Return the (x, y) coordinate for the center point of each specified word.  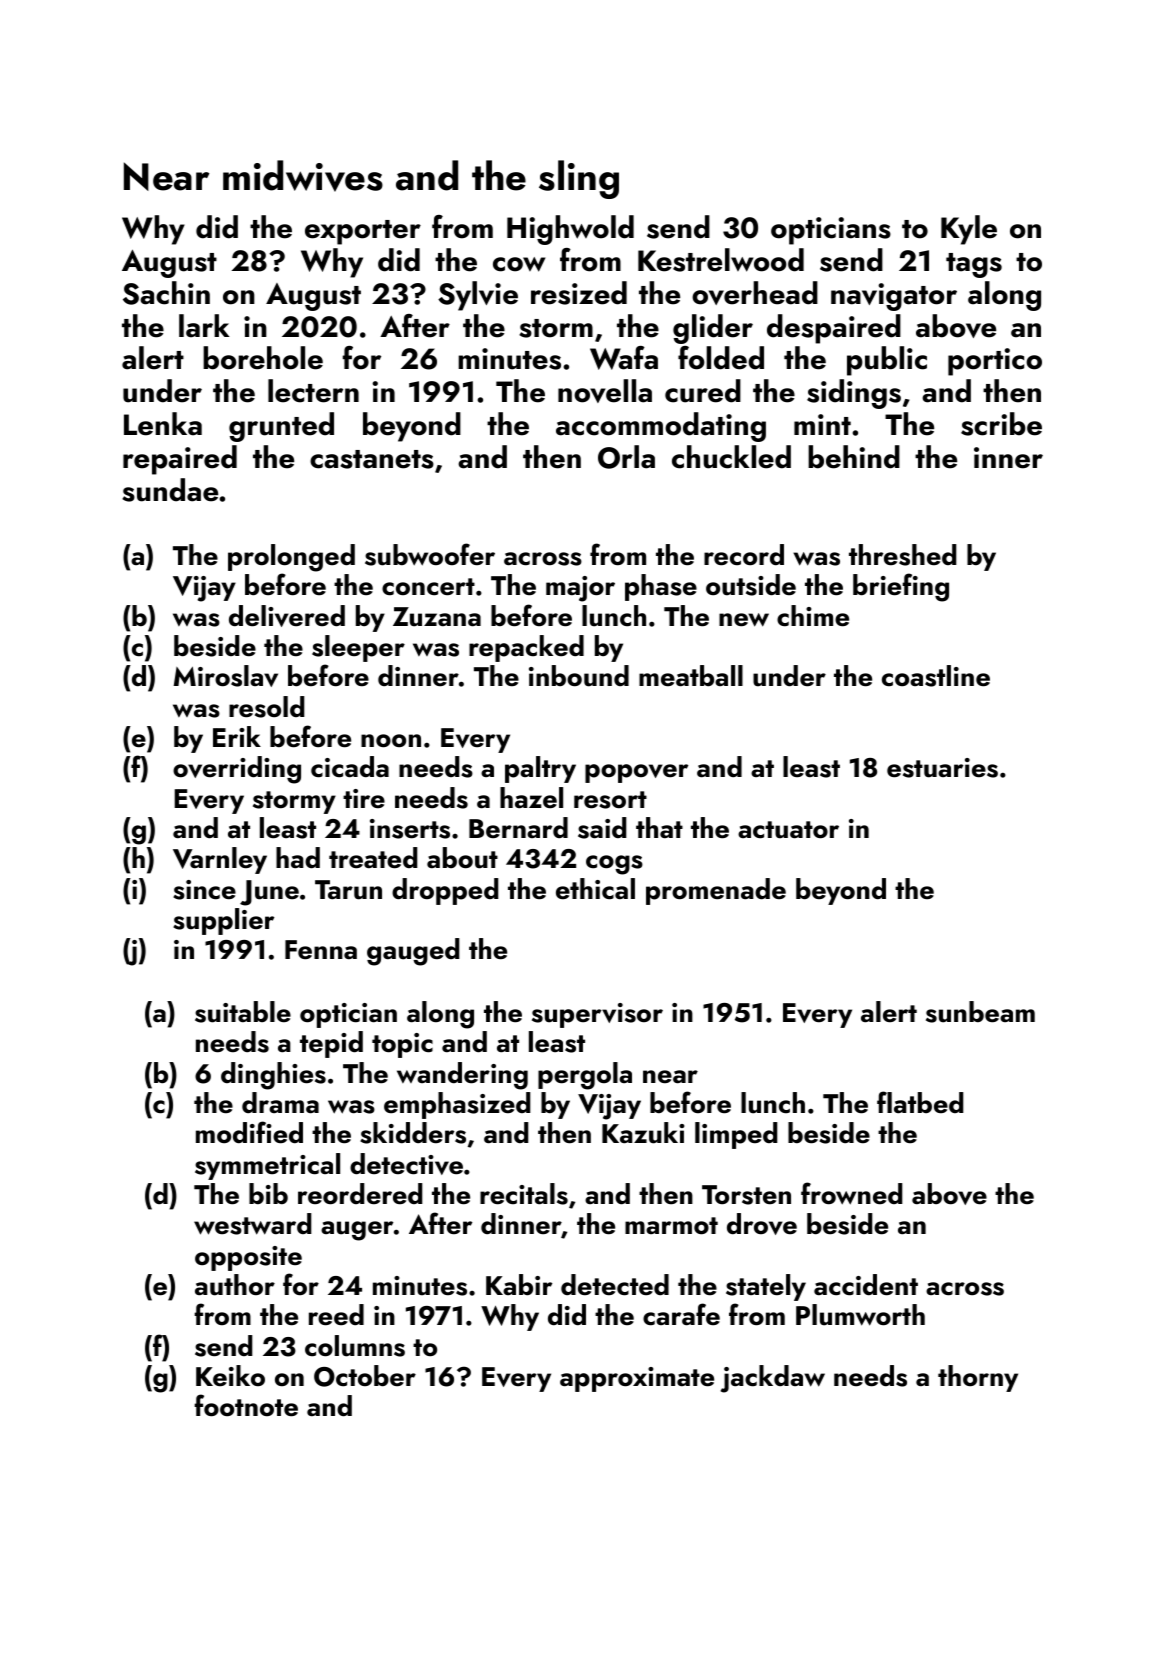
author (235, 1285)
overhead (755, 293)
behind (854, 457)
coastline (936, 676)
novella (605, 391)
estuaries (942, 768)
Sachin (166, 293)
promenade (716, 891)
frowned (852, 1193)
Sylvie (478, 296)
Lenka (163, 424)
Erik (237, 736)
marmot (671, 1226)
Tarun (348, 890)
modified (249, 1132)
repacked (526, 648)
